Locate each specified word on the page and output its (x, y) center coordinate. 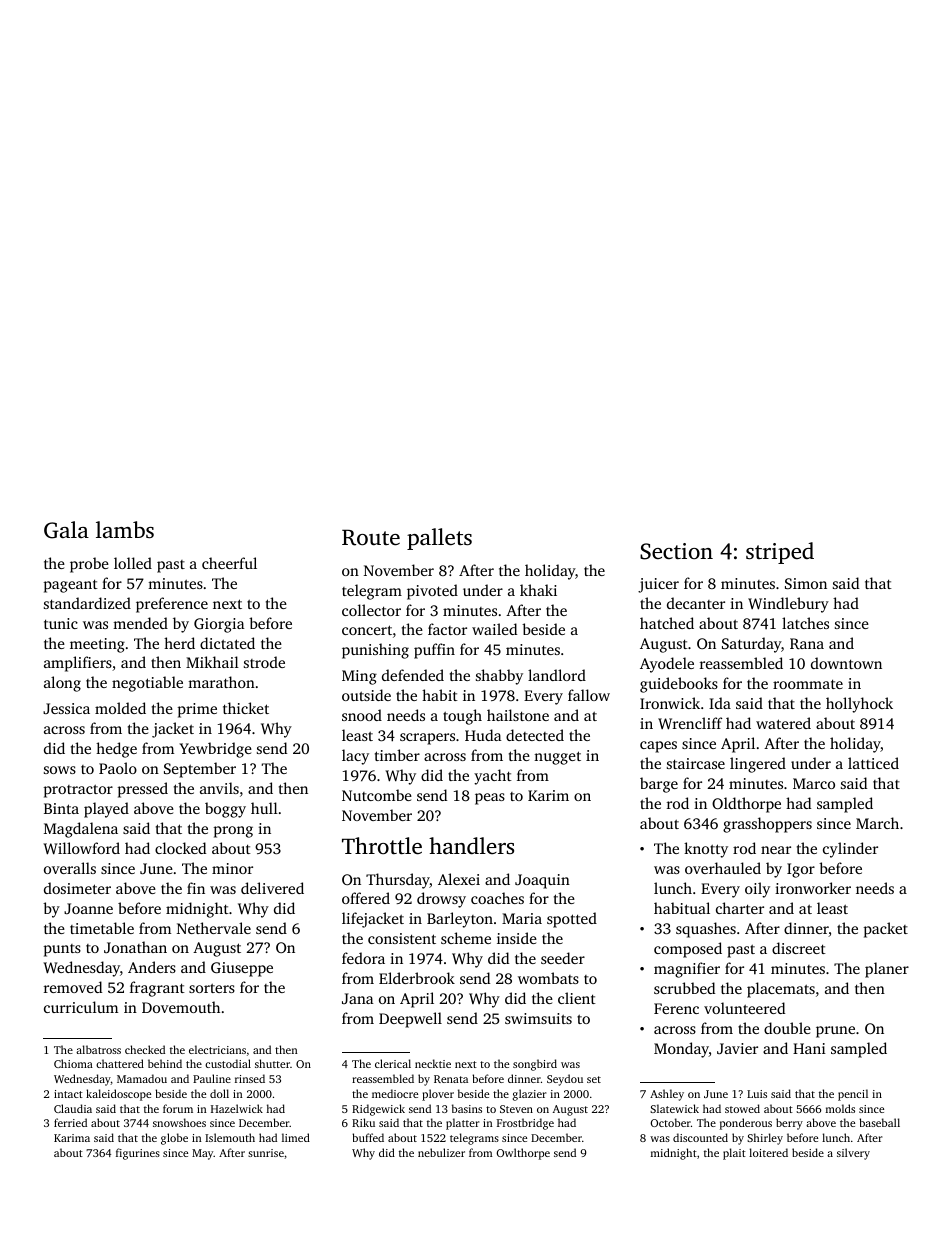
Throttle (382, 846)
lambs (125, 529)
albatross (98, 1049)
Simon (806, 583)
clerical (393, 1063)
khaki (538, 590)
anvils (219, 788)
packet (886, 930)
